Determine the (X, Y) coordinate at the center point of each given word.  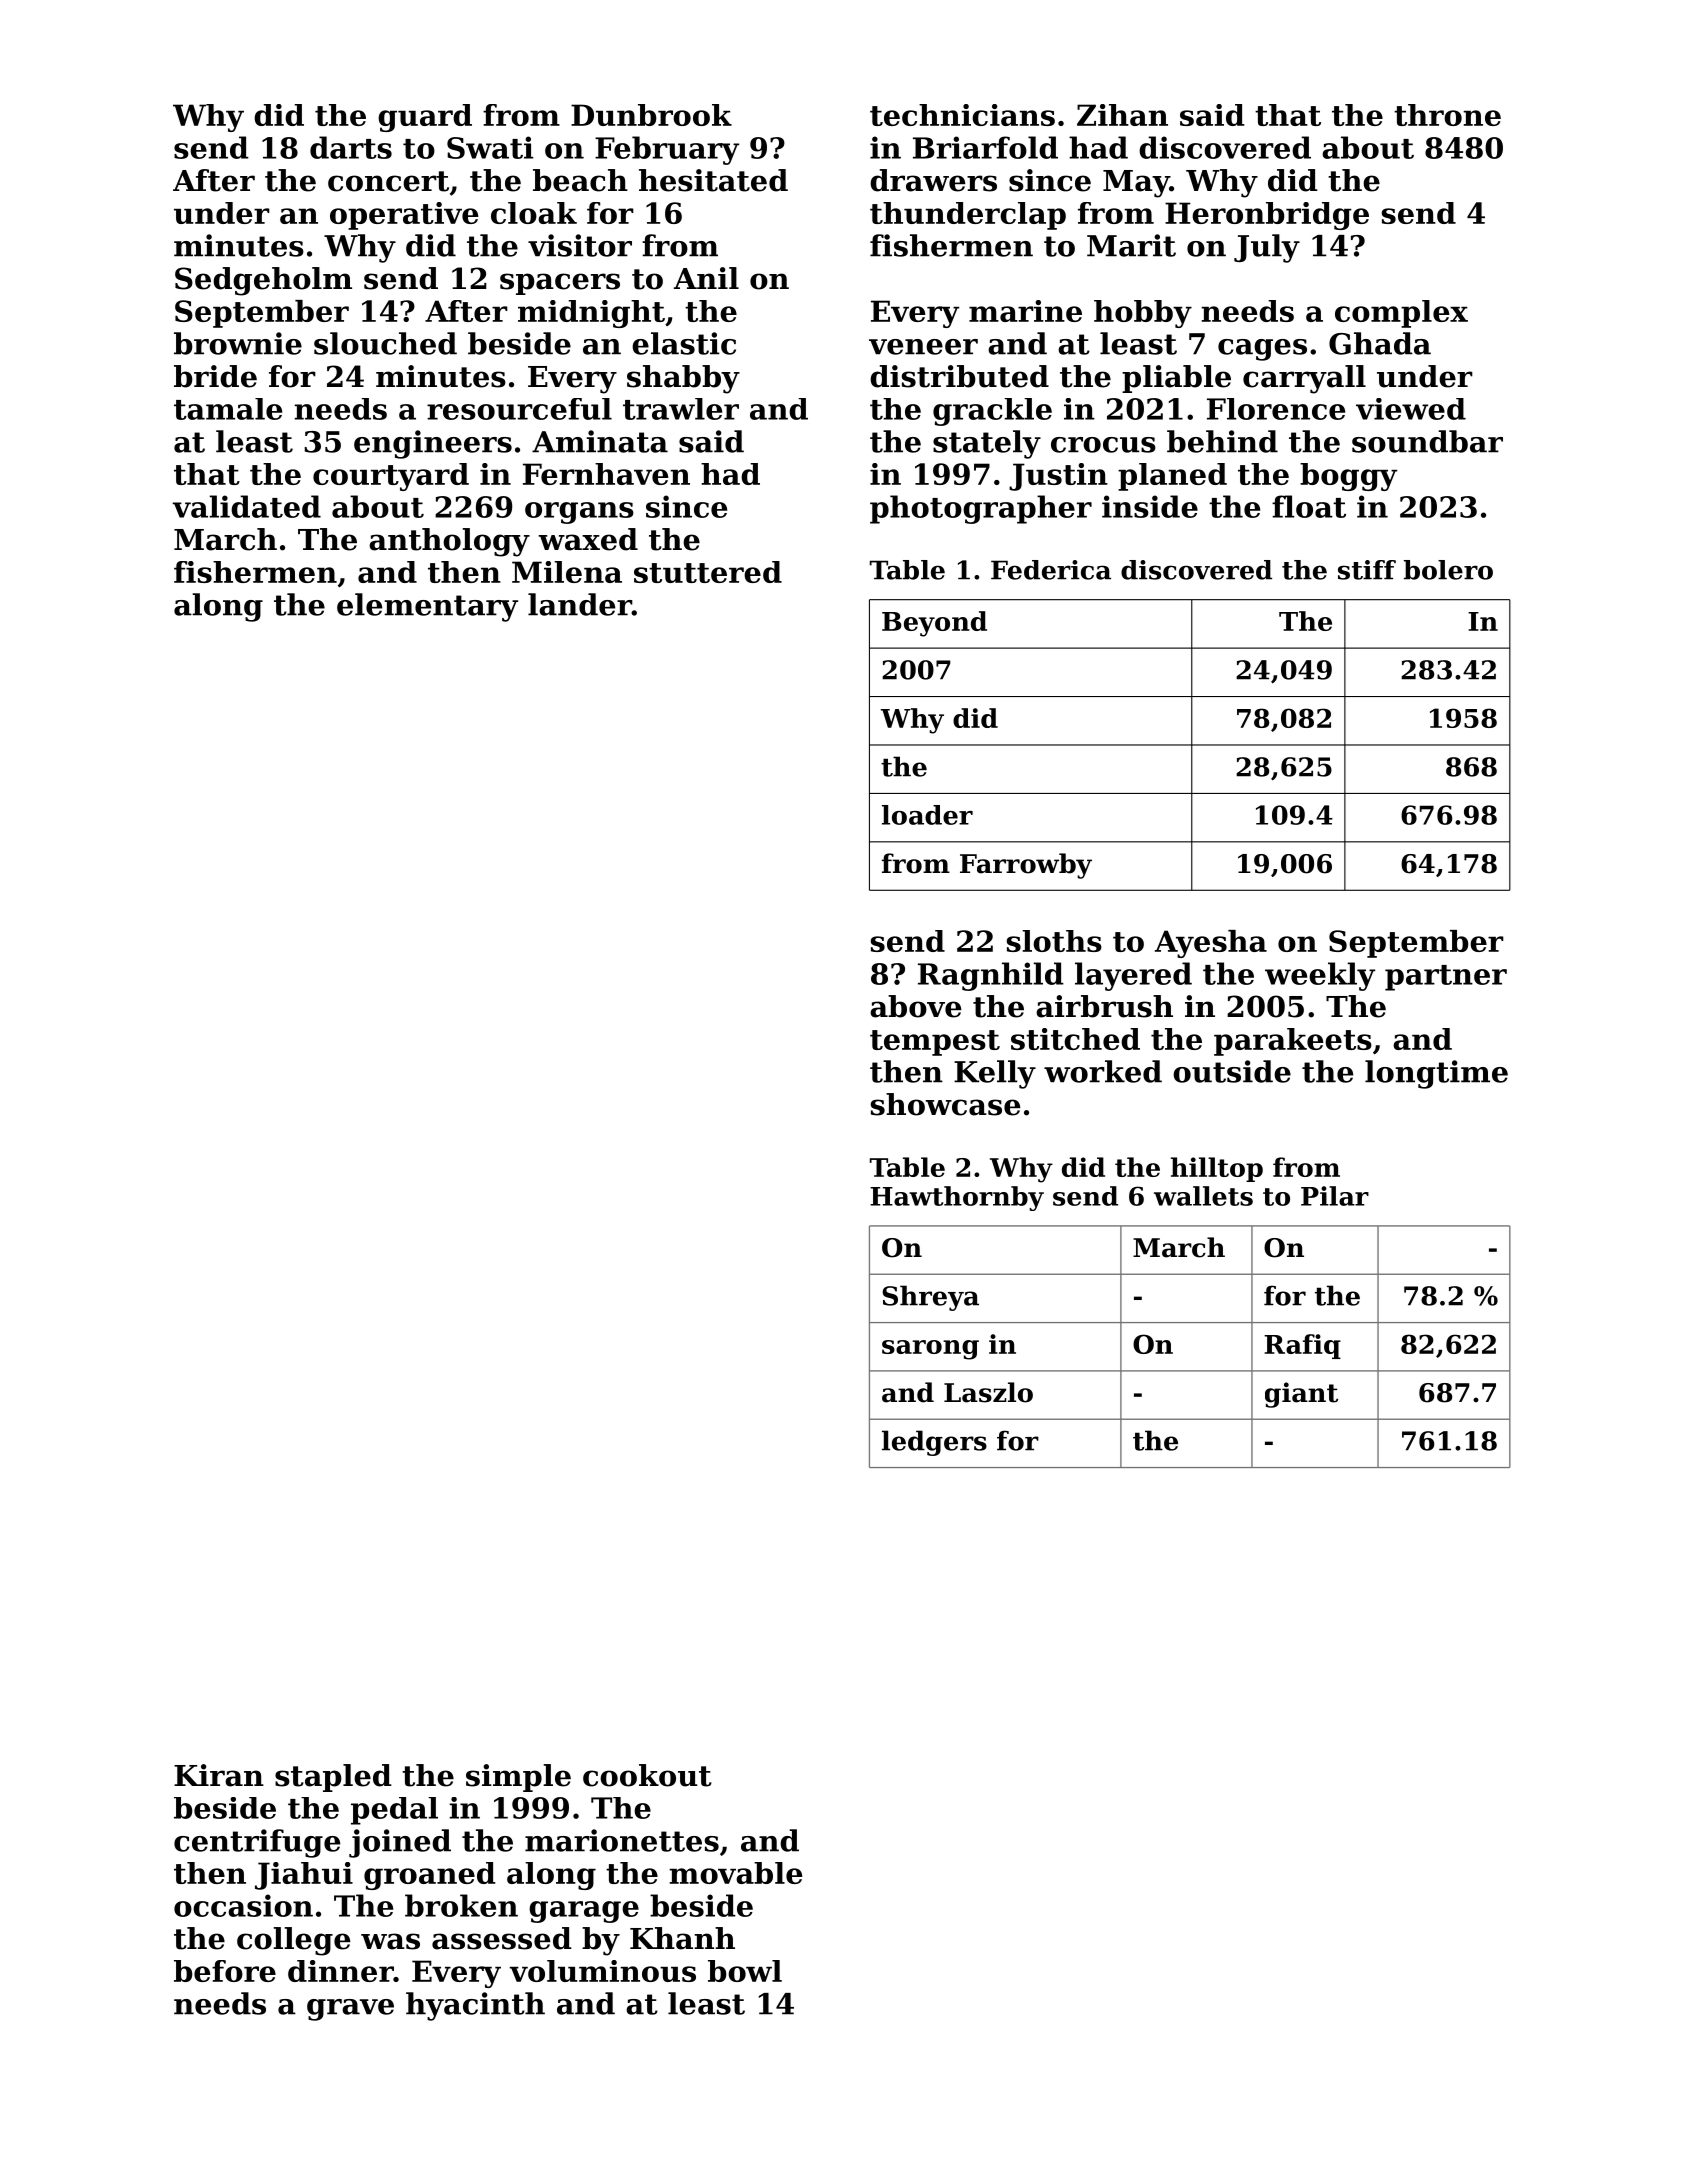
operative (404, 216)
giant (1301, 1395)
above (915, 1006)
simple (518, 1778)
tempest (935, 1043)
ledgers (934, 1443)
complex (1401, 314)
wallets (1203, 1196)
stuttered (708, 572)
